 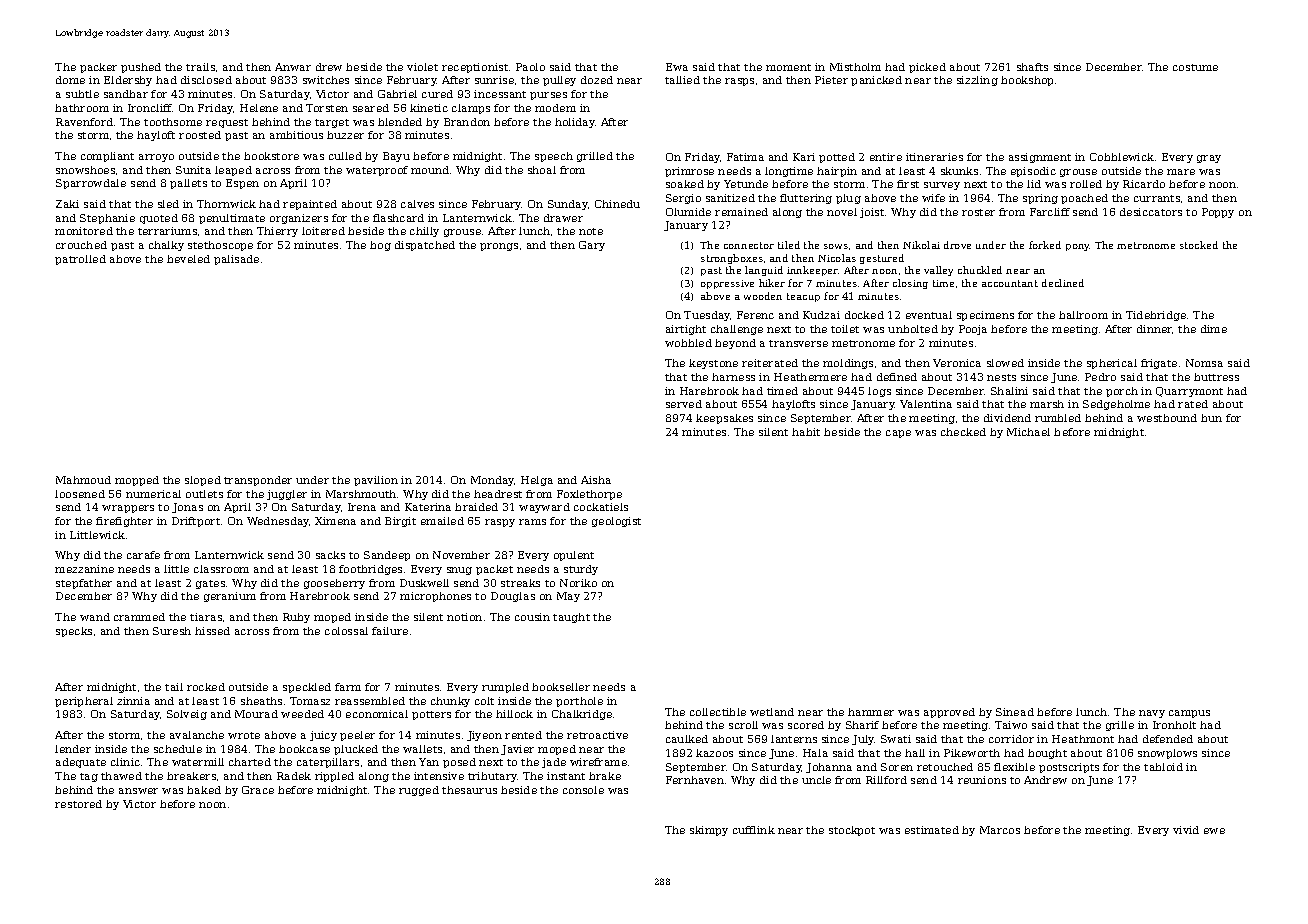 I want to click on thesaurus, so click(x=469, y=790).
